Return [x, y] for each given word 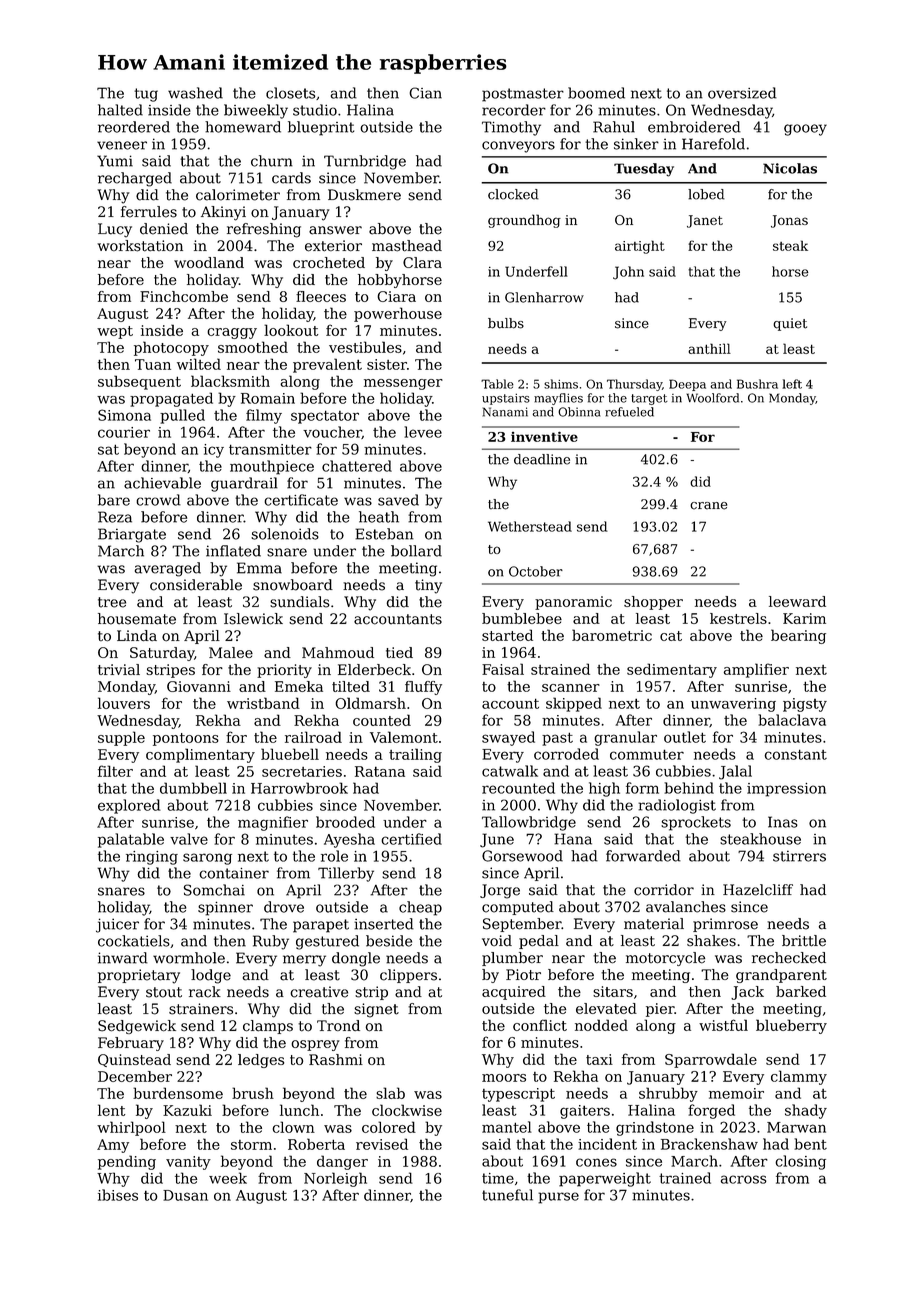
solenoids [285, 534]
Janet [705, 221]
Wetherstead [530, 526]
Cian [425, 93]
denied [164, 229]
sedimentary [672, 670]
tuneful [507, 1195]
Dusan [185, 1195]
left [792, 384]
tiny [428, 586]
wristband [263, 703]
